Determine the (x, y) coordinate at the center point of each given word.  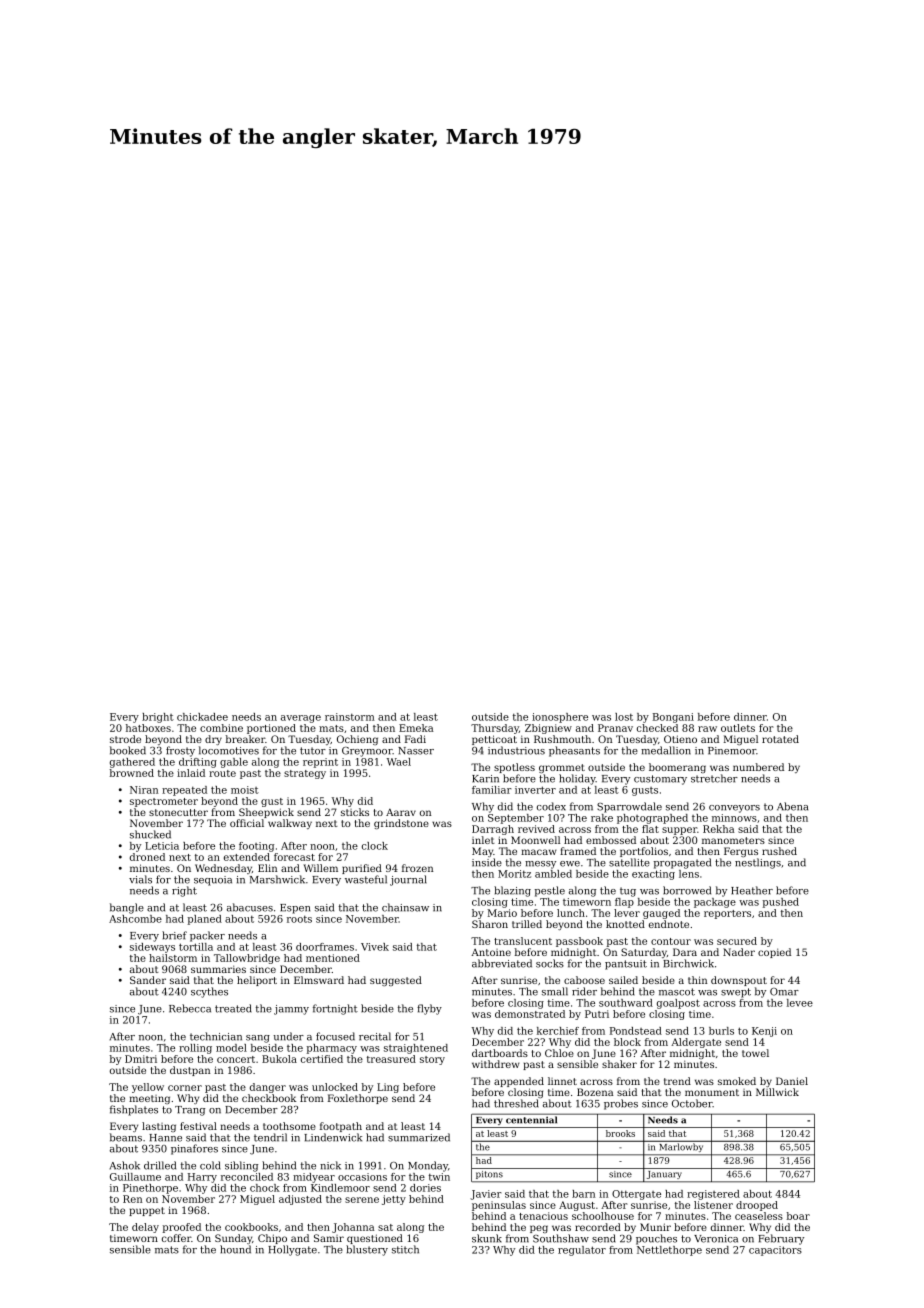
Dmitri (141, 1059)
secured (737, 941)
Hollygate (292, 1250)
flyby (429, 1009)
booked (128, 750)
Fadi (415, 739)
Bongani (673, 718)
